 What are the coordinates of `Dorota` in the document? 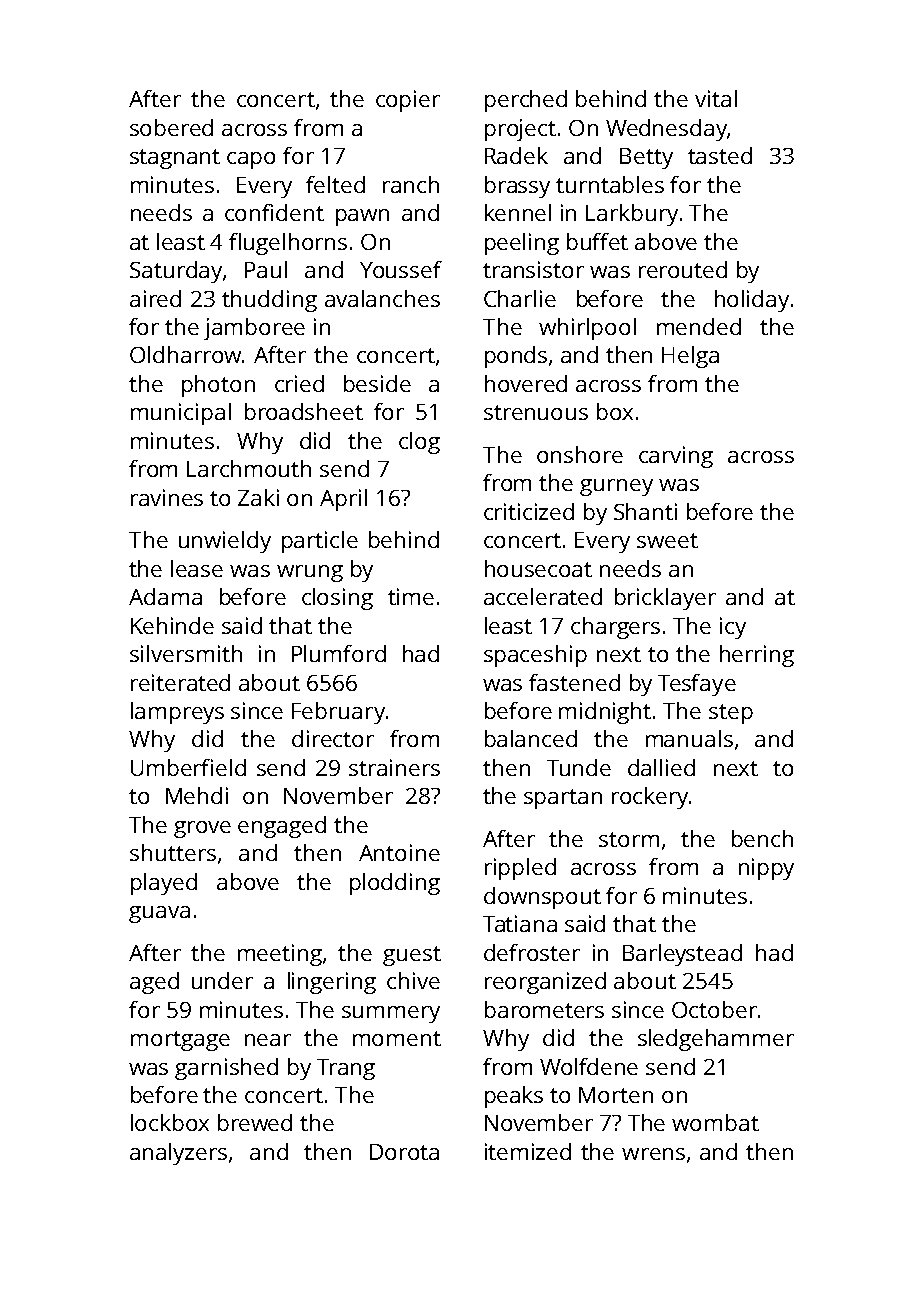 It's located at (404, 1152).
